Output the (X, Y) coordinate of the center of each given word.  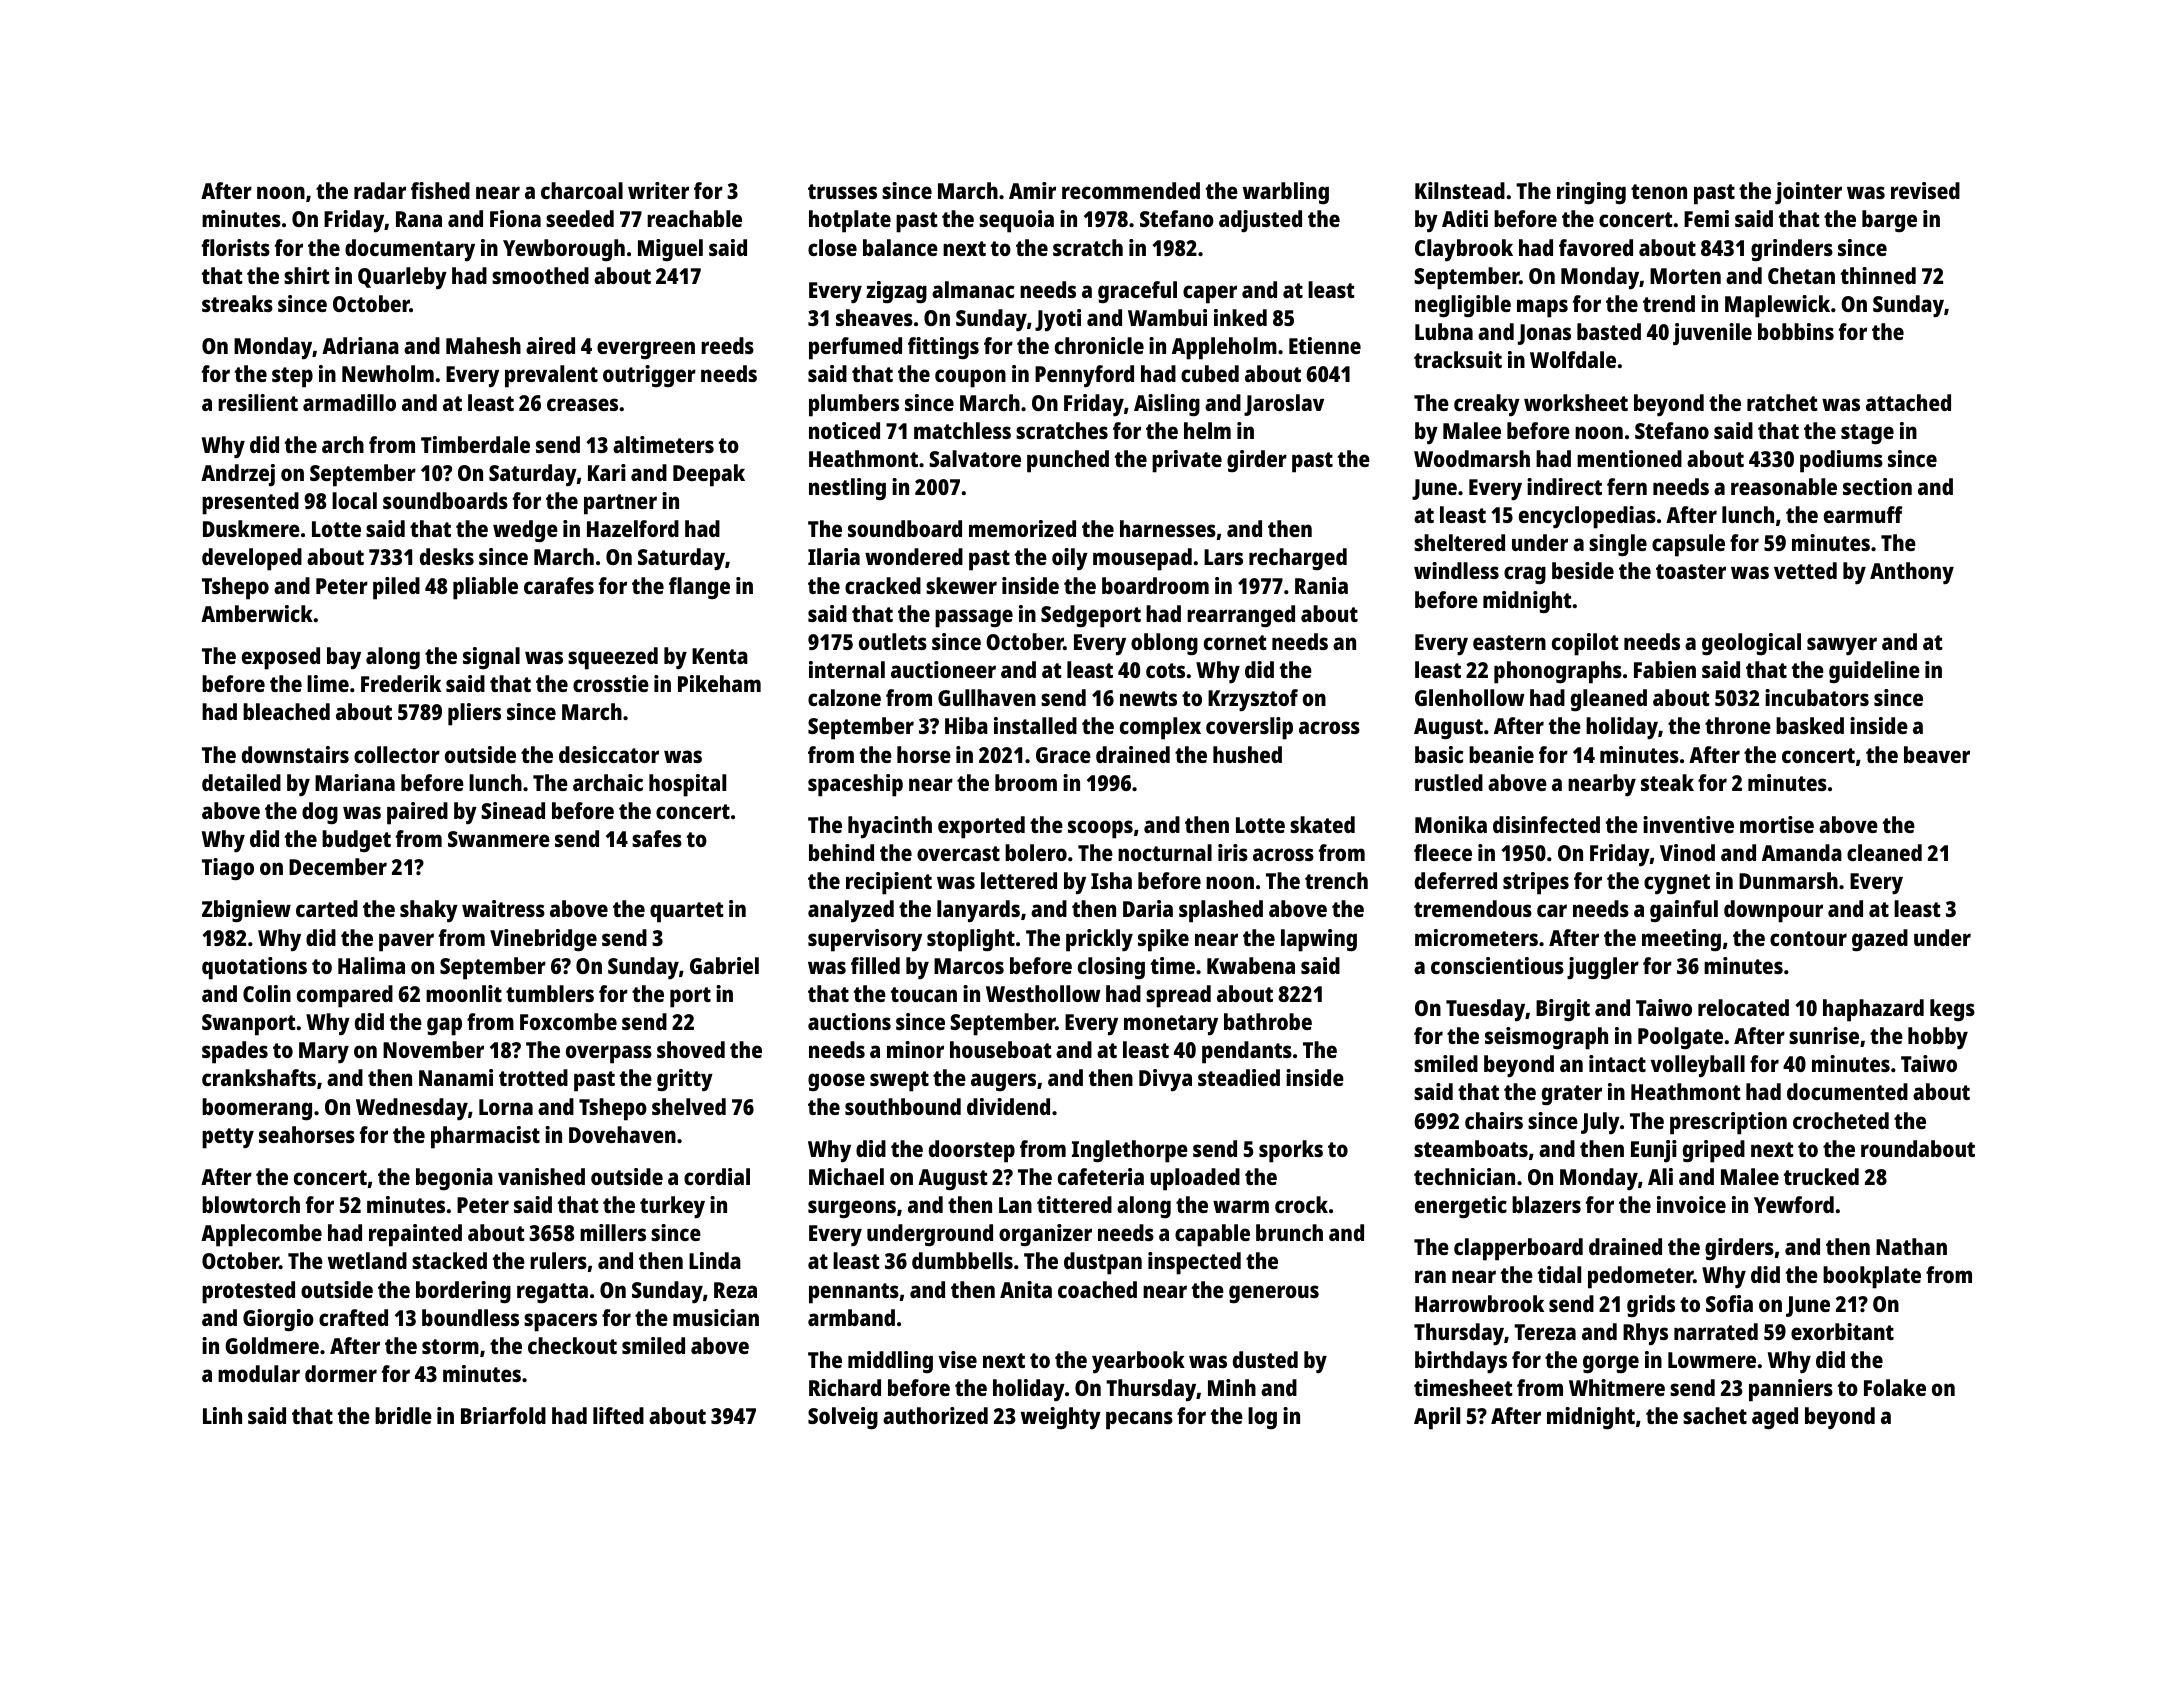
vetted (1805, 570)
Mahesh (483, 345)
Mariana (355, 782)
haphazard (1873, 1010)
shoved (691, 1049)
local (354, 500)
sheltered (1459, 542)
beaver (1937, 754)
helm (1207, 430)
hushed (1247, 754)
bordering (463, 1292)
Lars (1223, 557)
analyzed (851, 911)
